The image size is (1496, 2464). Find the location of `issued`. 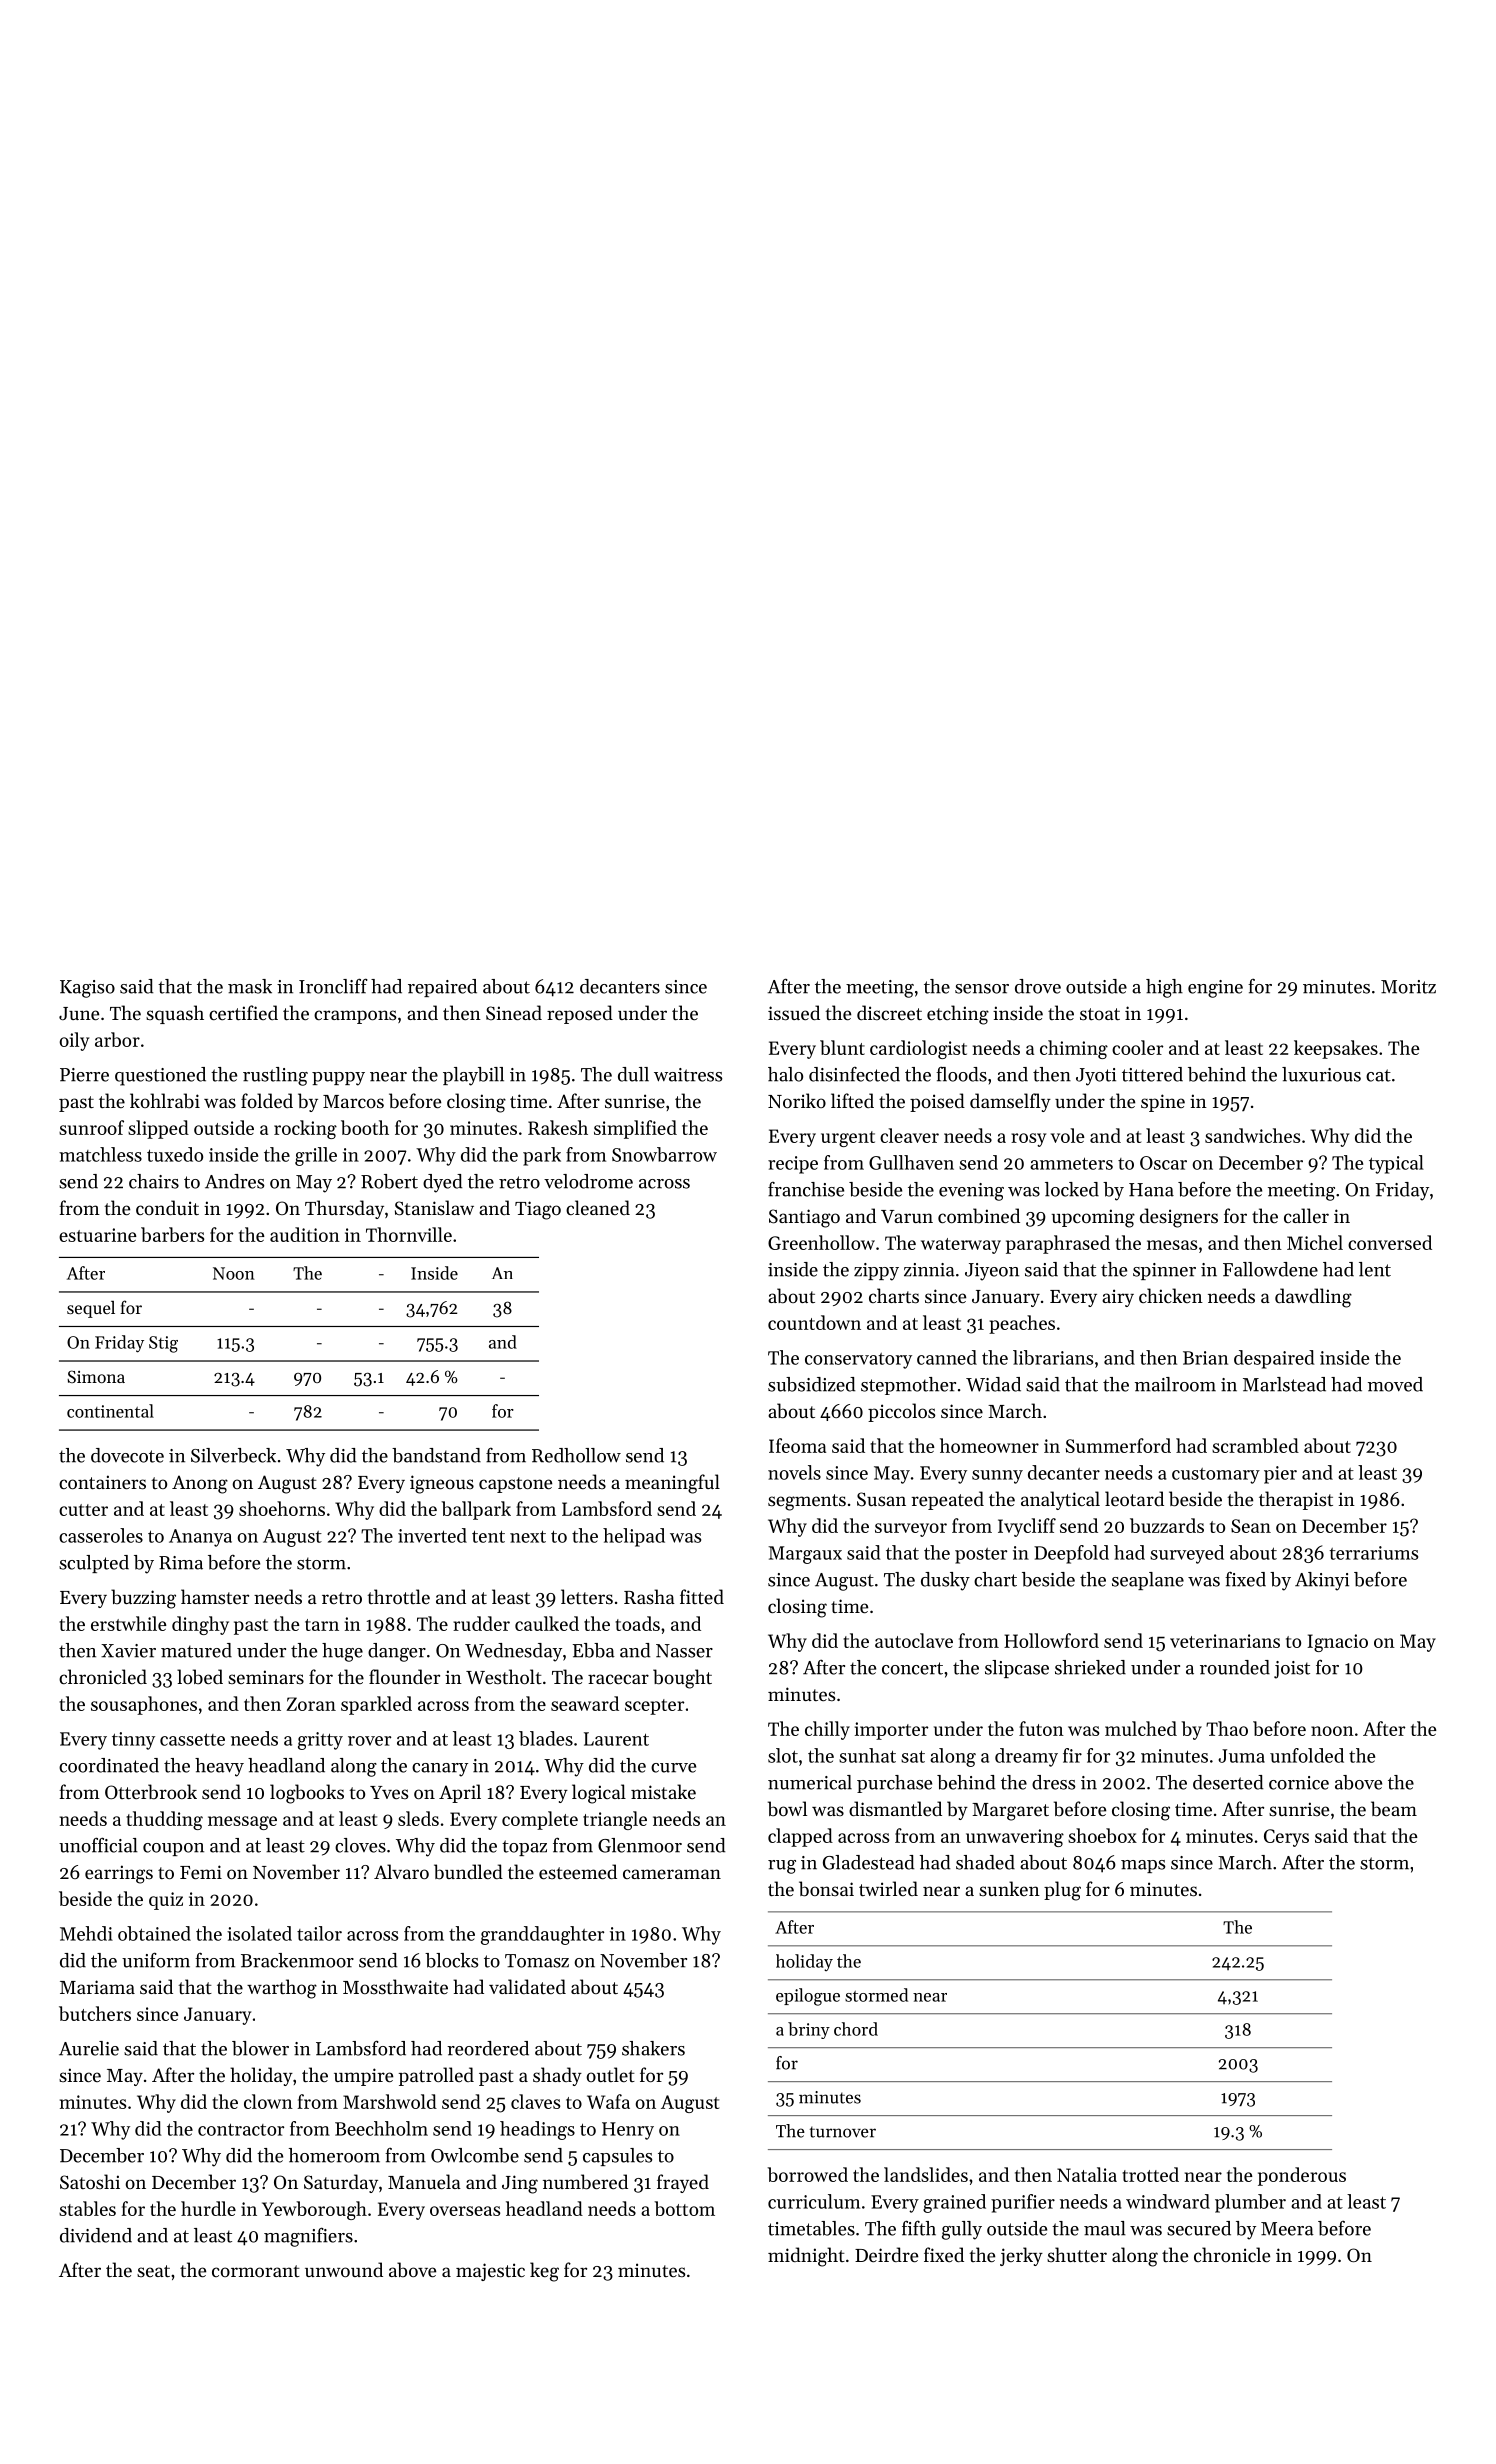

issued is located at coordinates (794, 1012).
